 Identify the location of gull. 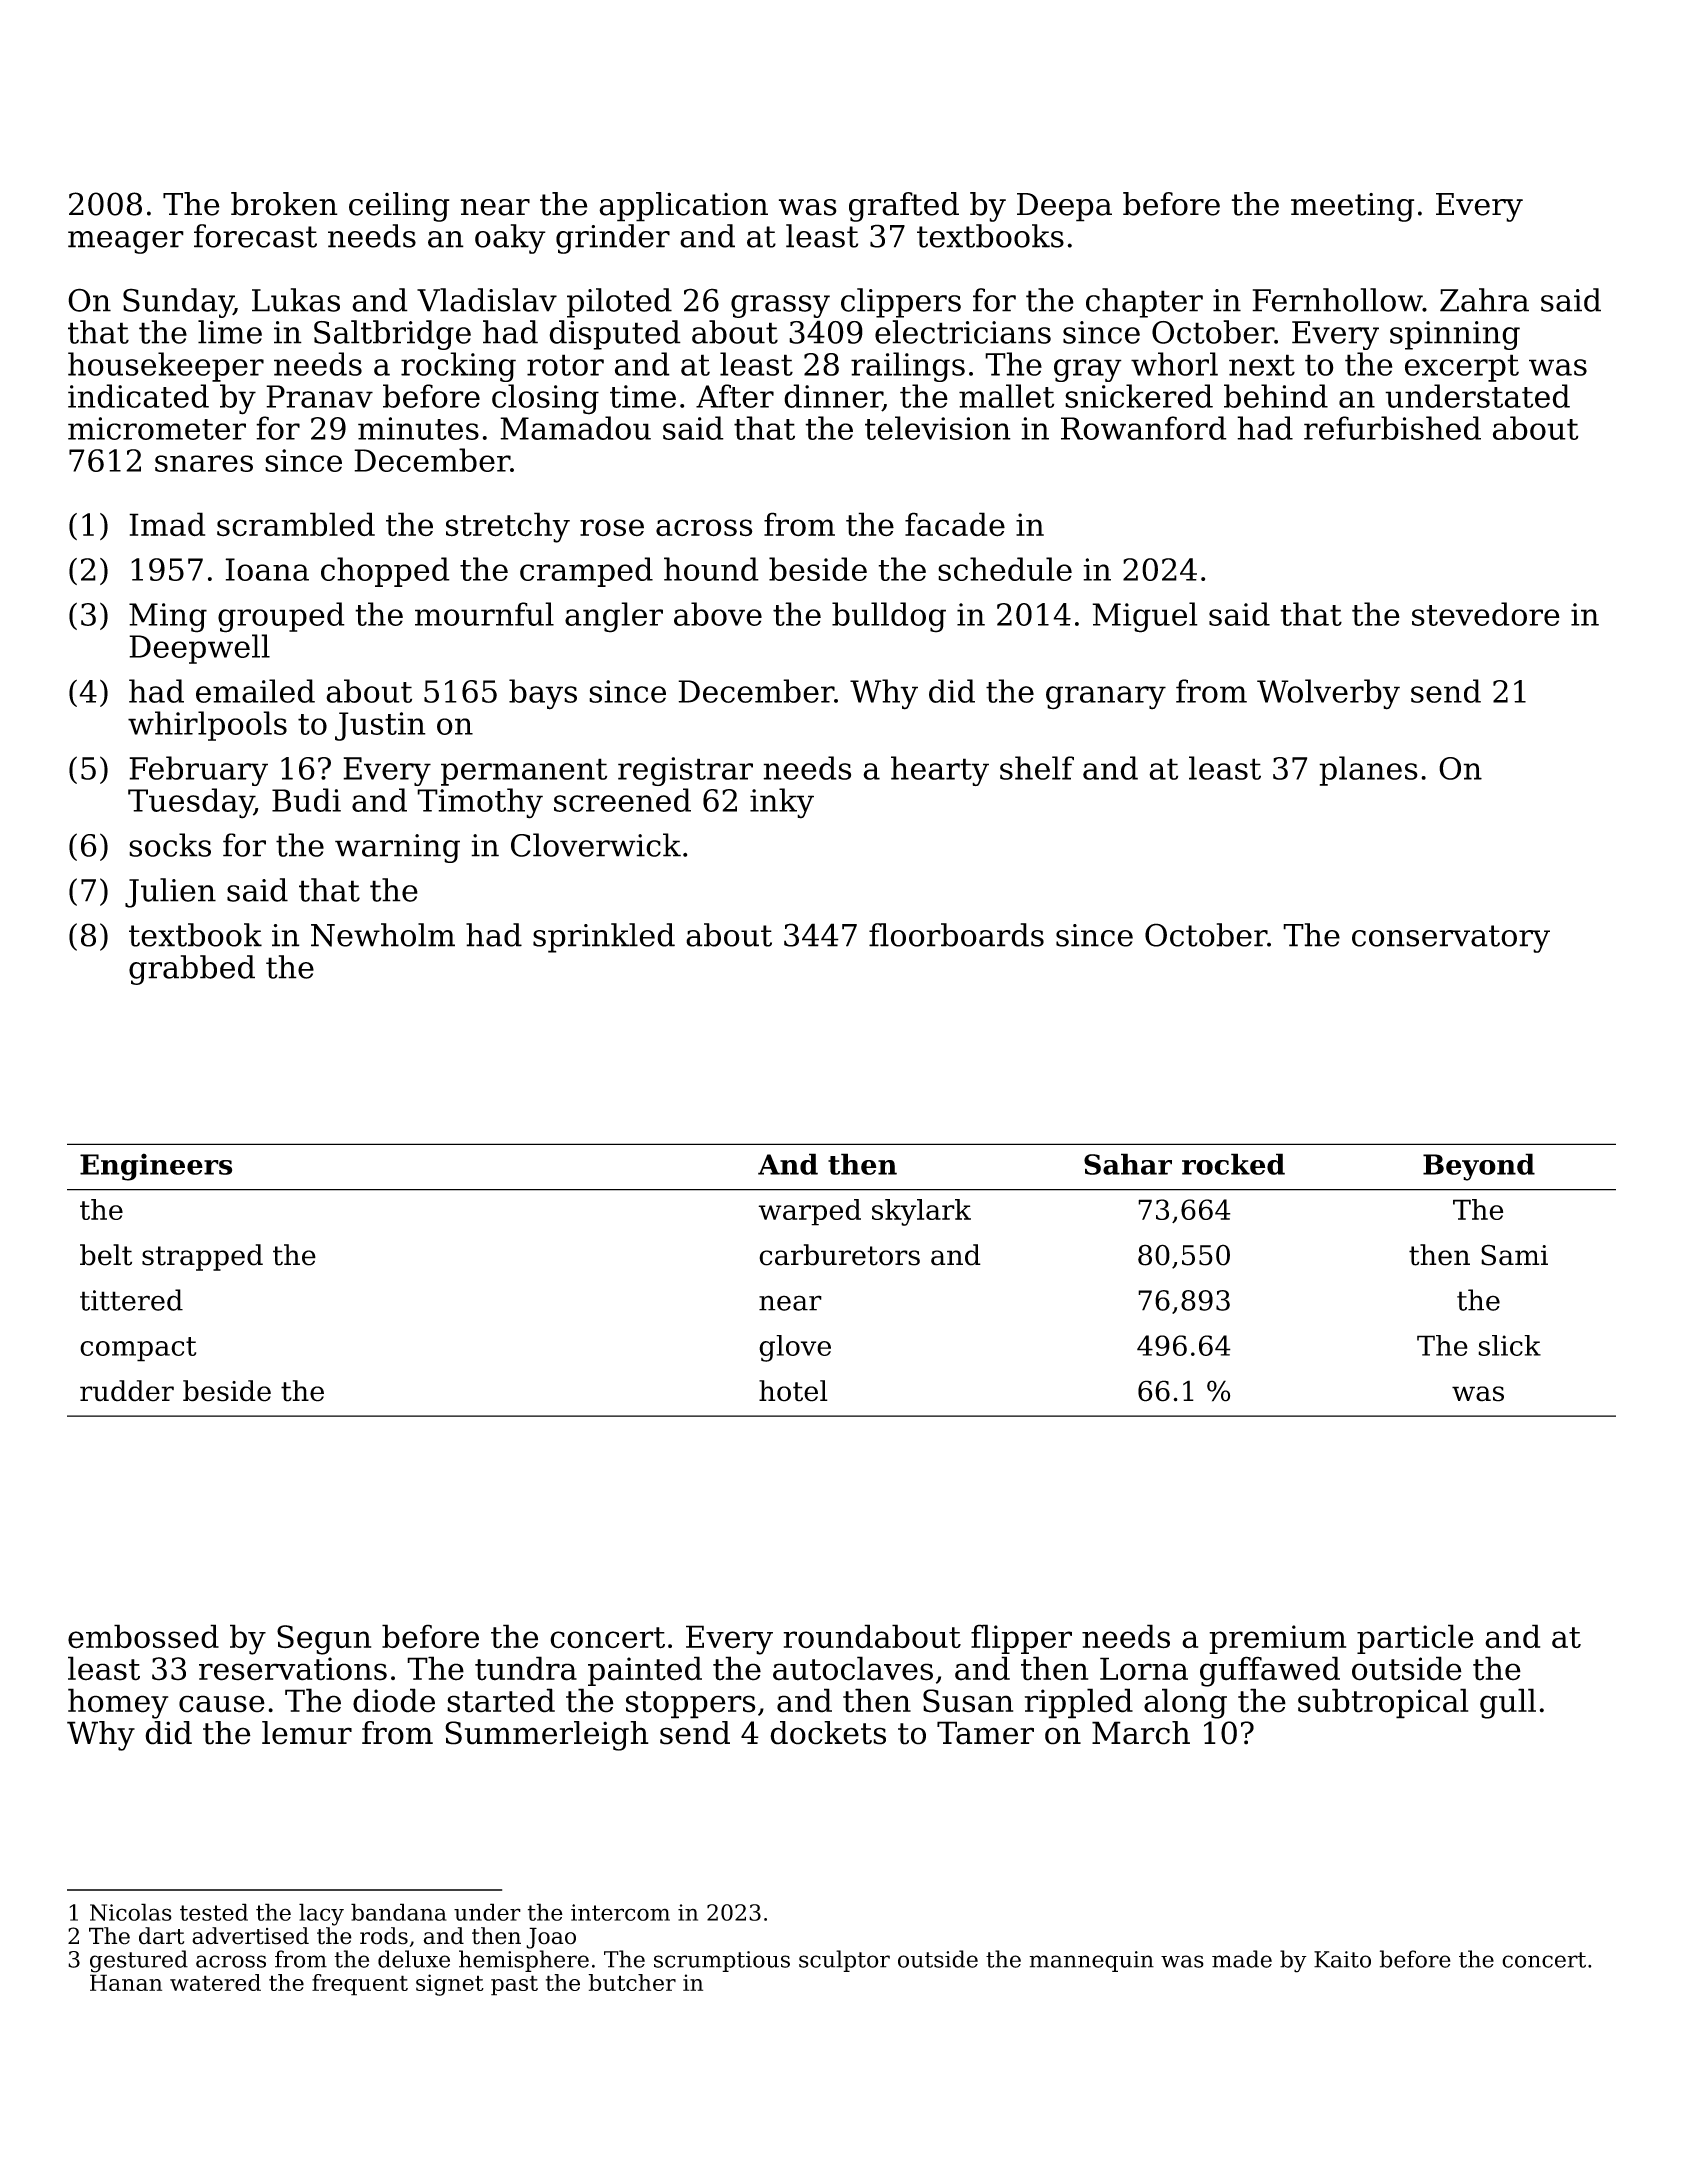
(1508, 1703).
